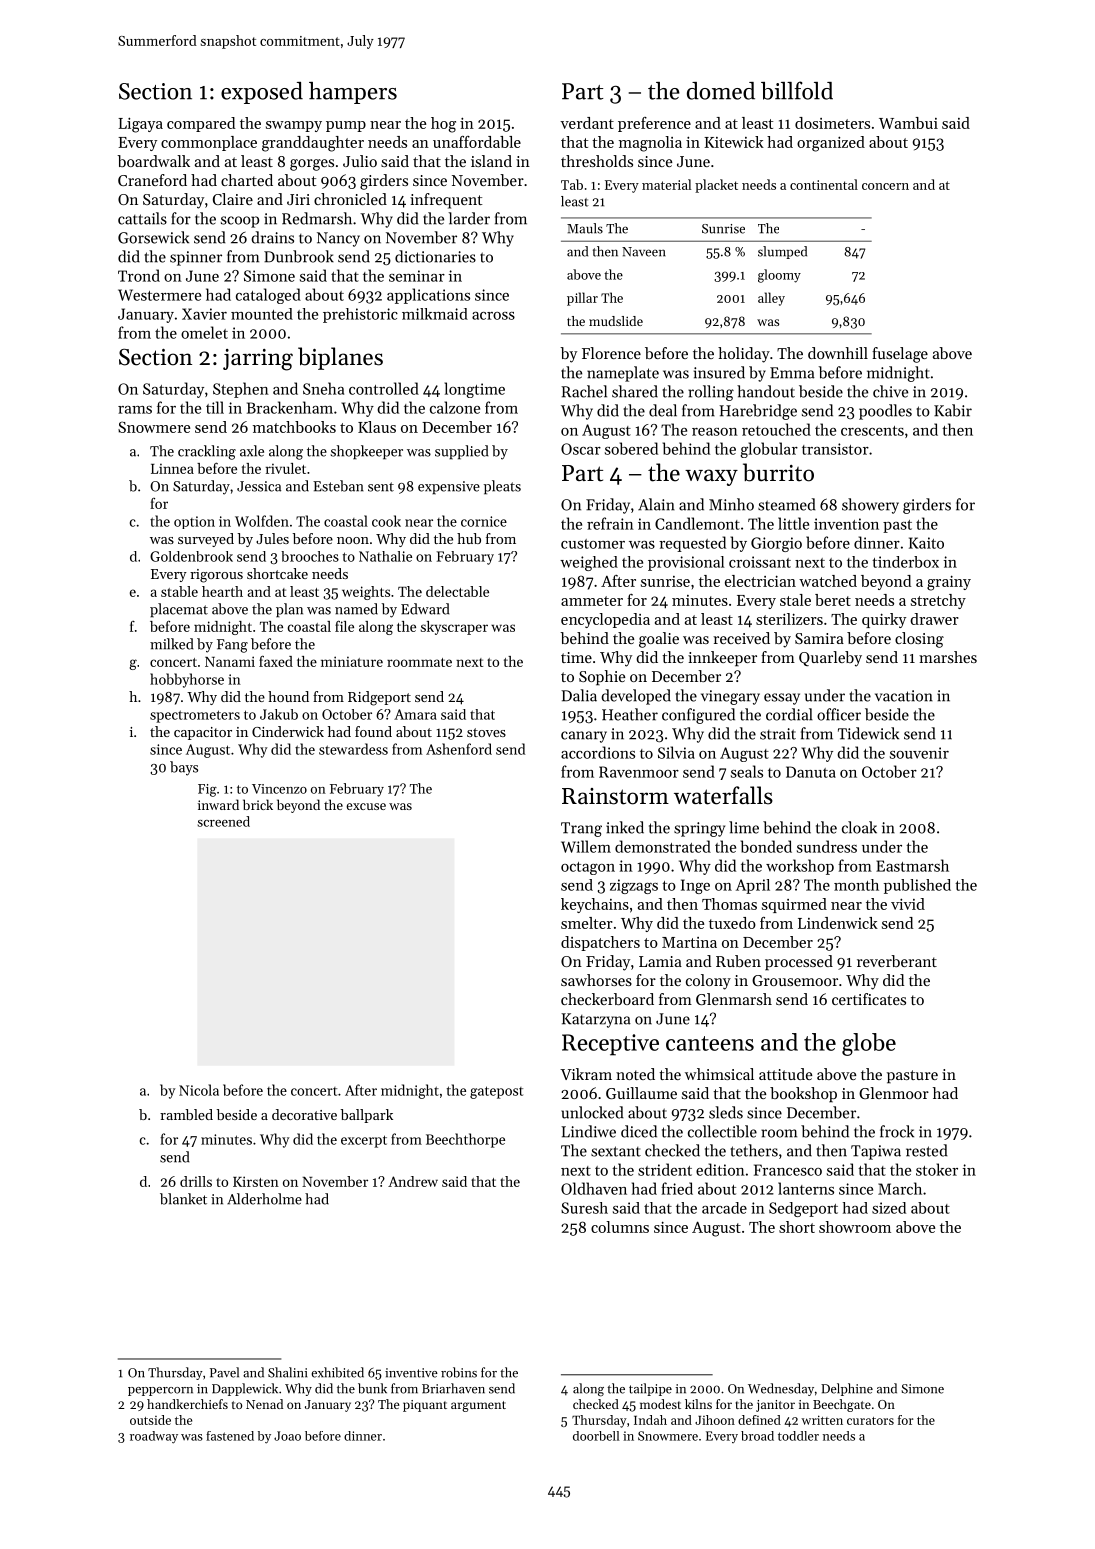 The width and height of the screenshot is (1095, 1549). What do you see at coordinates (919, 753) in the screenshot?
I see `souvenir` at bounding box center [919, 753].
